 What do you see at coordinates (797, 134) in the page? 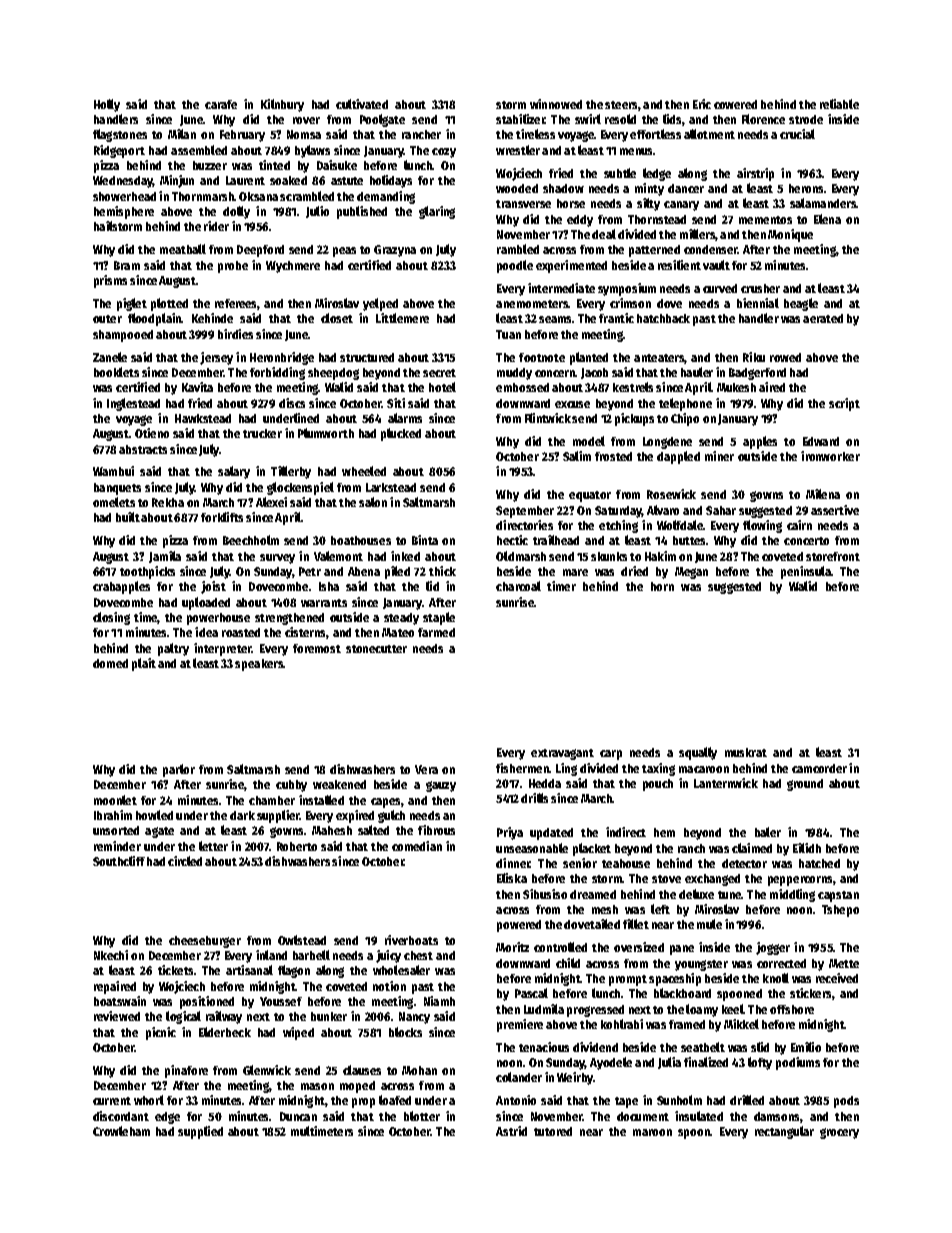
I see `crucial` at bounding box center [797, 134].
